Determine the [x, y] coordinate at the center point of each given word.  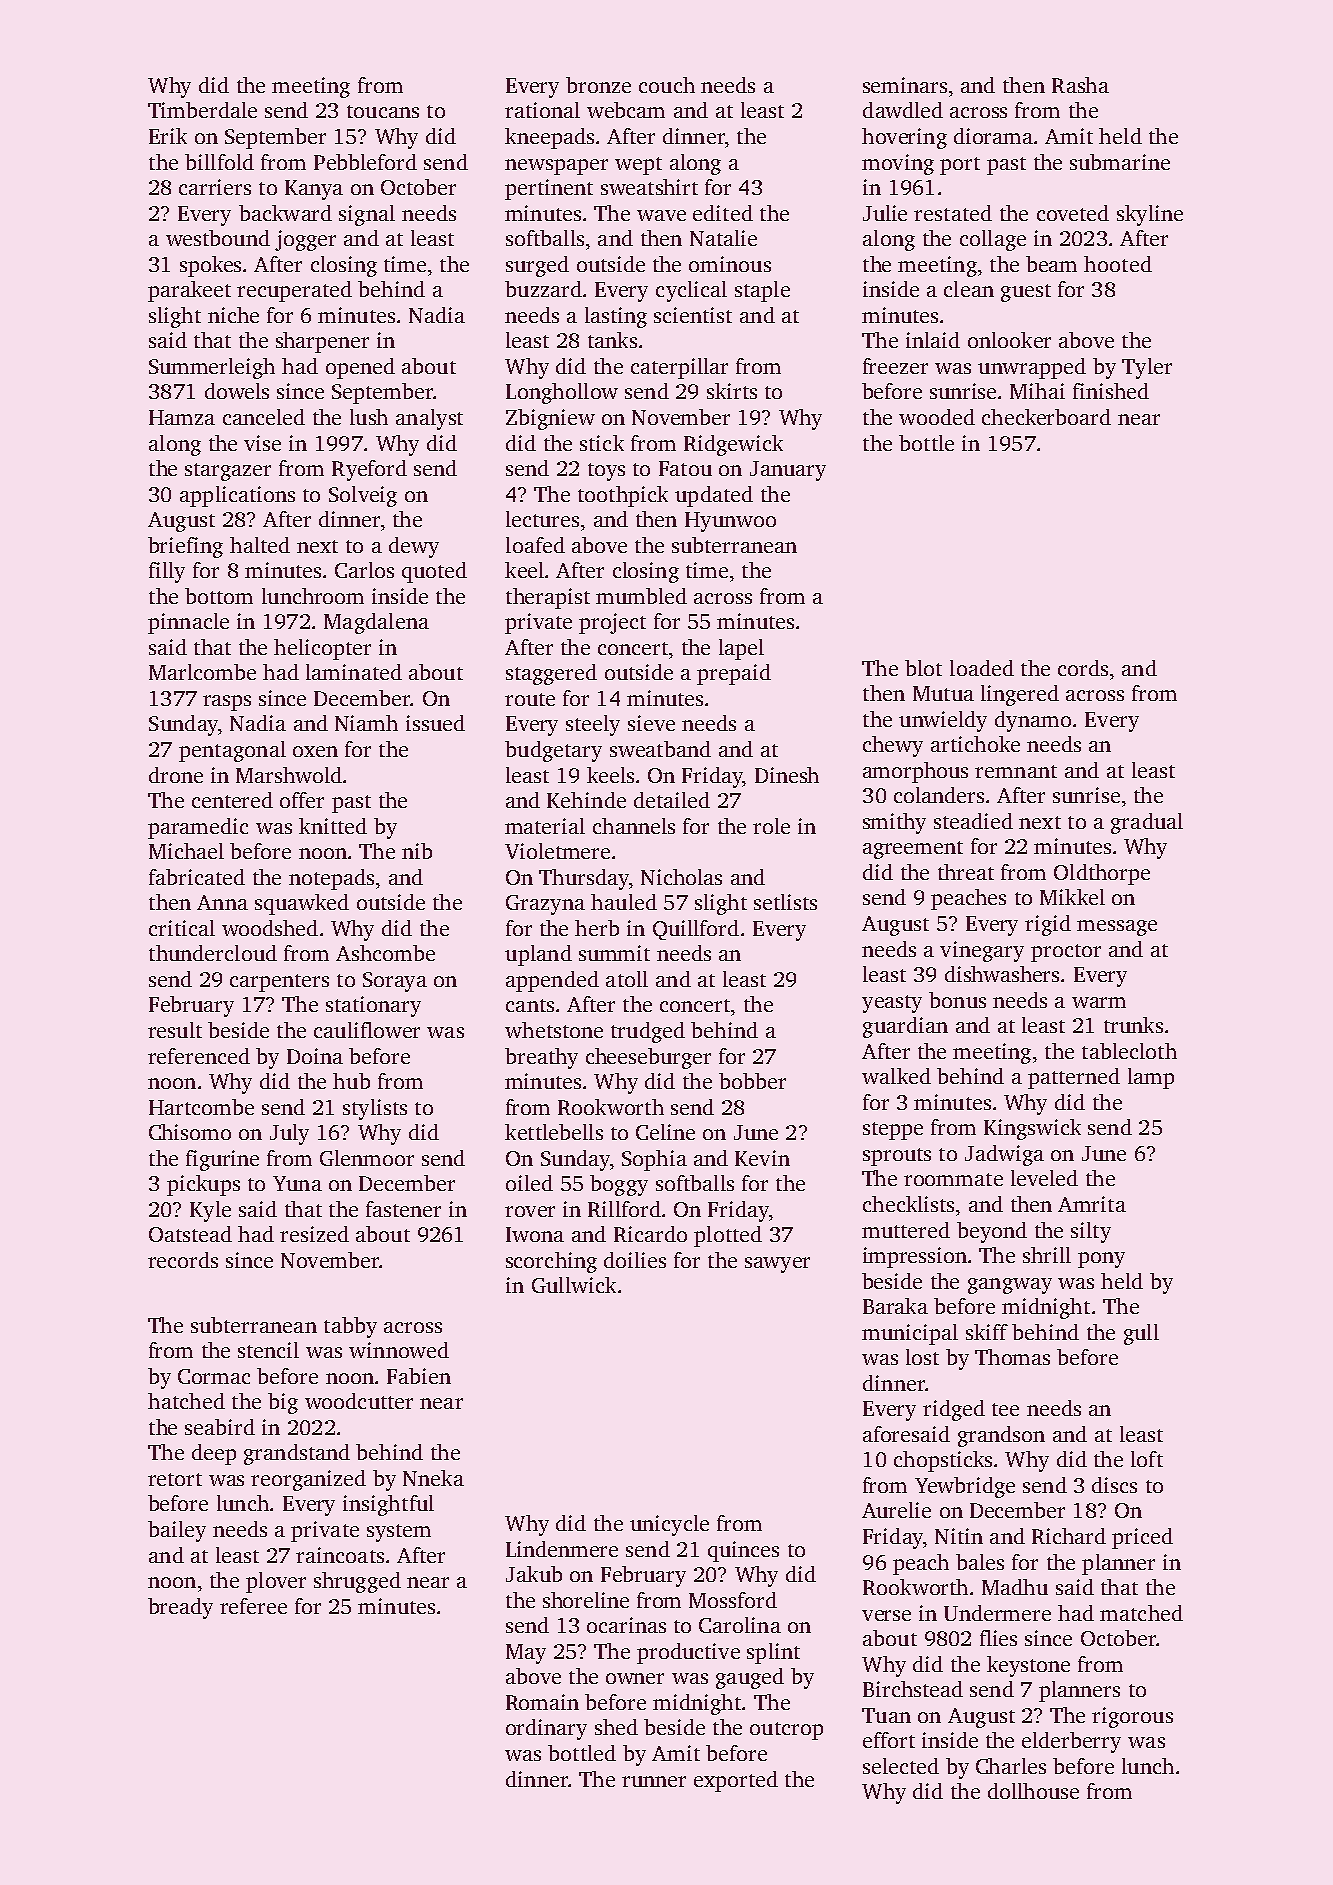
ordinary [546, 1729]
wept [638, 166]
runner [654, 1781]
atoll [627, 979]
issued [435, 723]
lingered [1020, 695]
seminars [905, 85]
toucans [383, 111]
